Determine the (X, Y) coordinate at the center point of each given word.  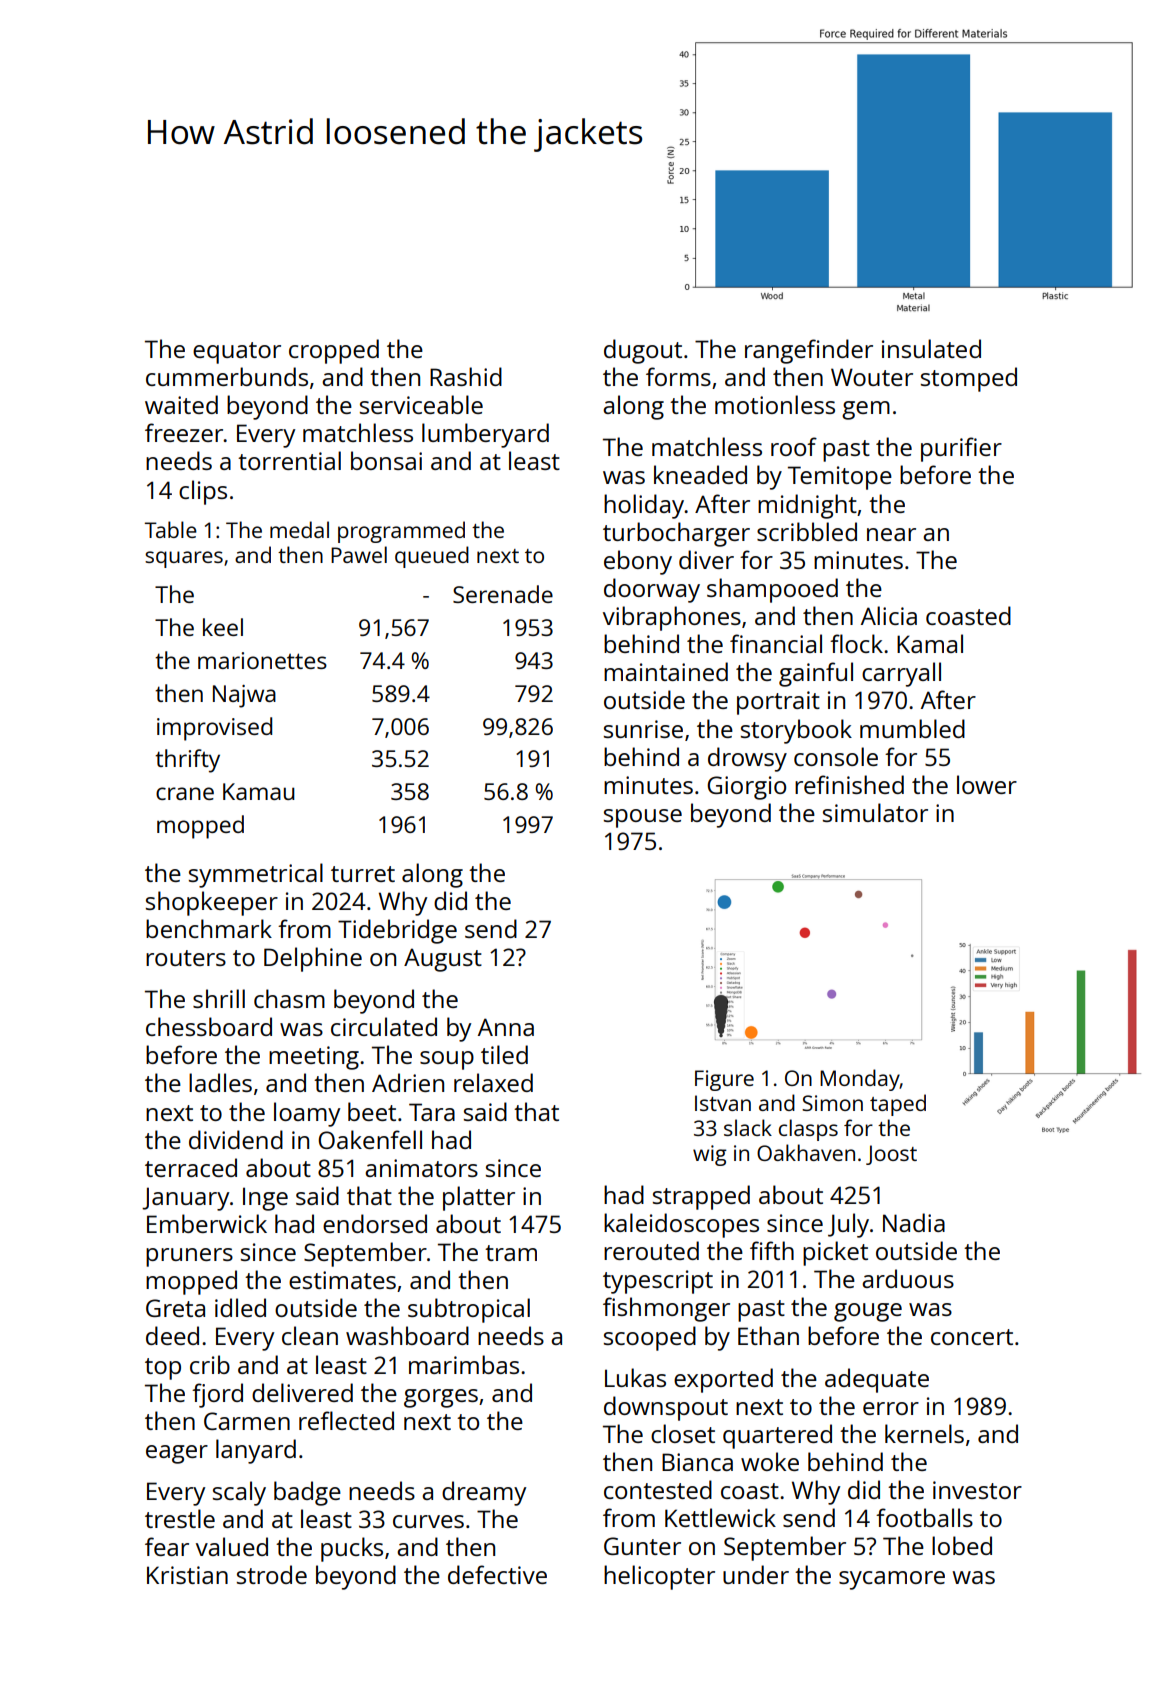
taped (898, 1105)
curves (428, 1521)
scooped (650, 1338)
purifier (961, 449)
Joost (891, 1155)
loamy (307, 1114)
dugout (643, 351)
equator (237, 353)
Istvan (723, 1103)
